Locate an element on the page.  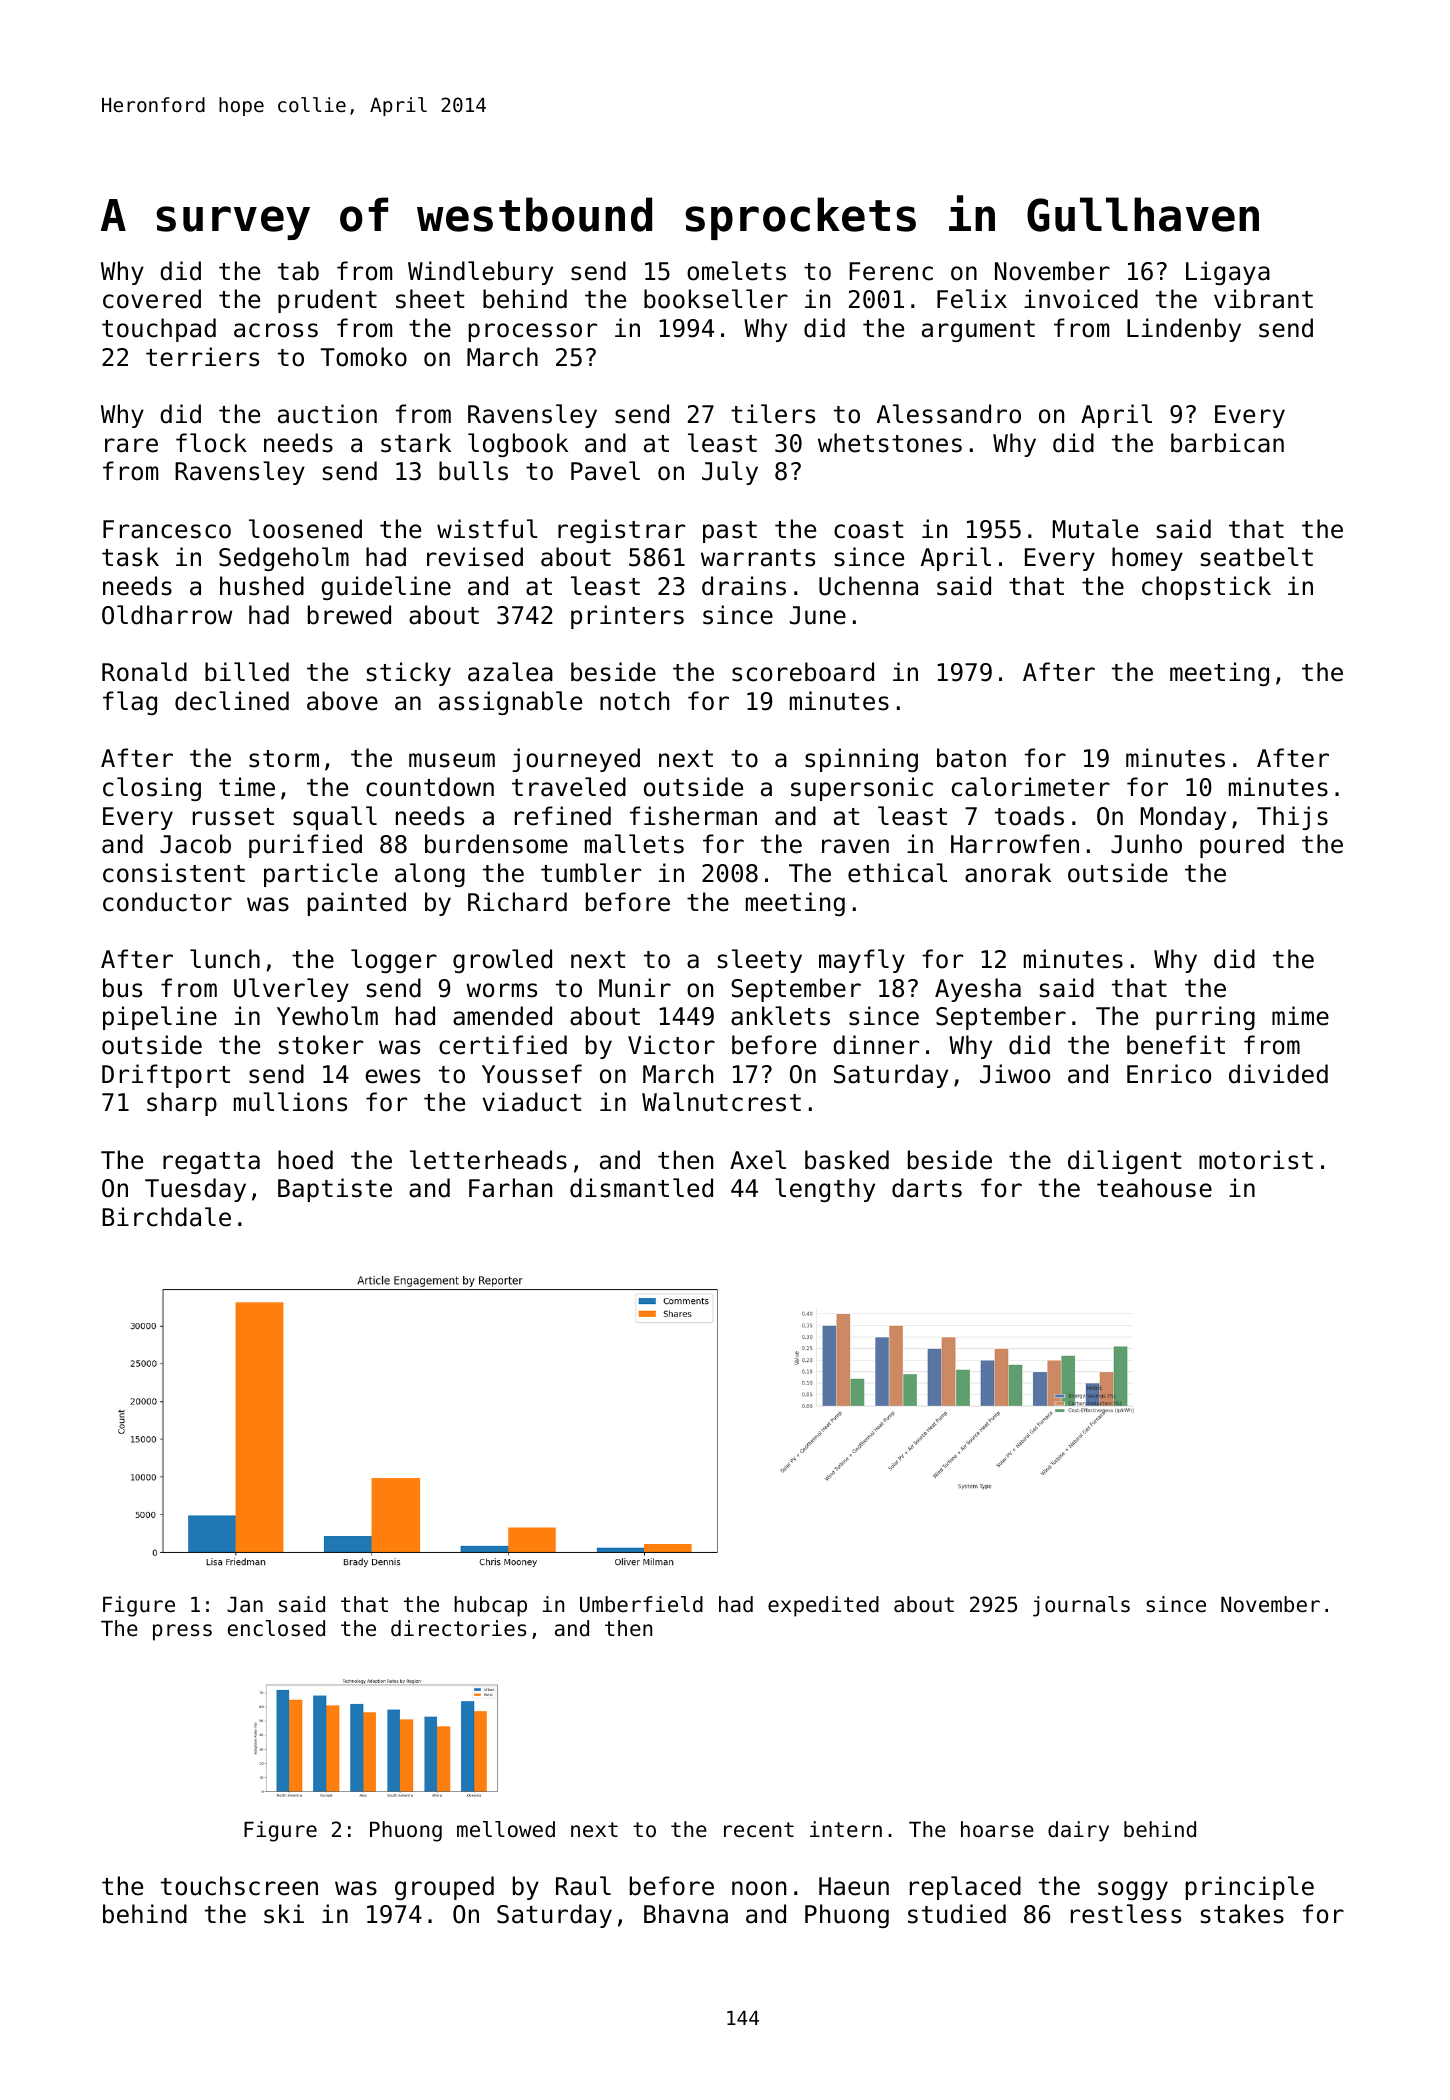
motorist is located at coordinates (1256, 1160).
